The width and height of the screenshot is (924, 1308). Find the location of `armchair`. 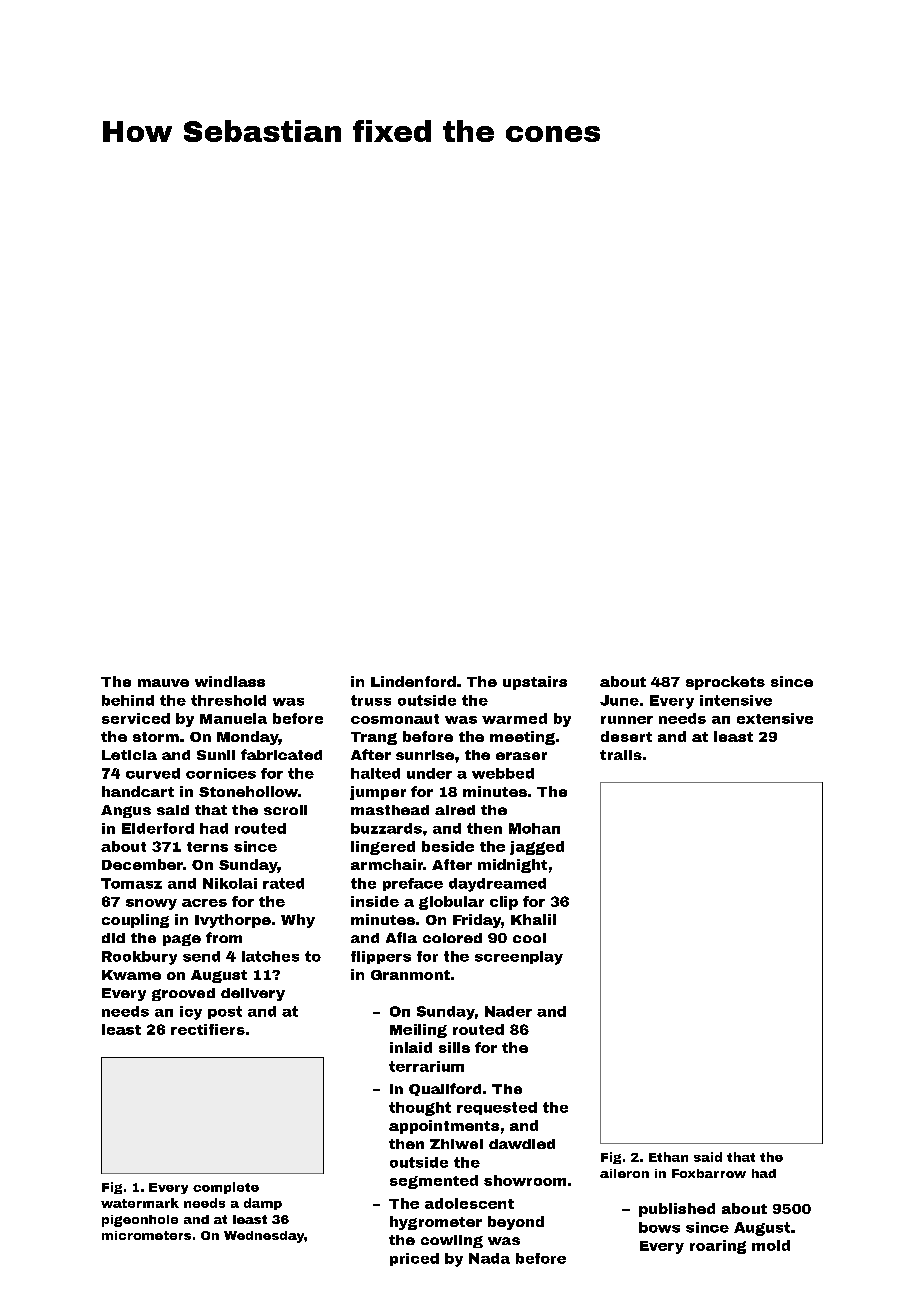

armchair is located at coordinates (387, 864).
